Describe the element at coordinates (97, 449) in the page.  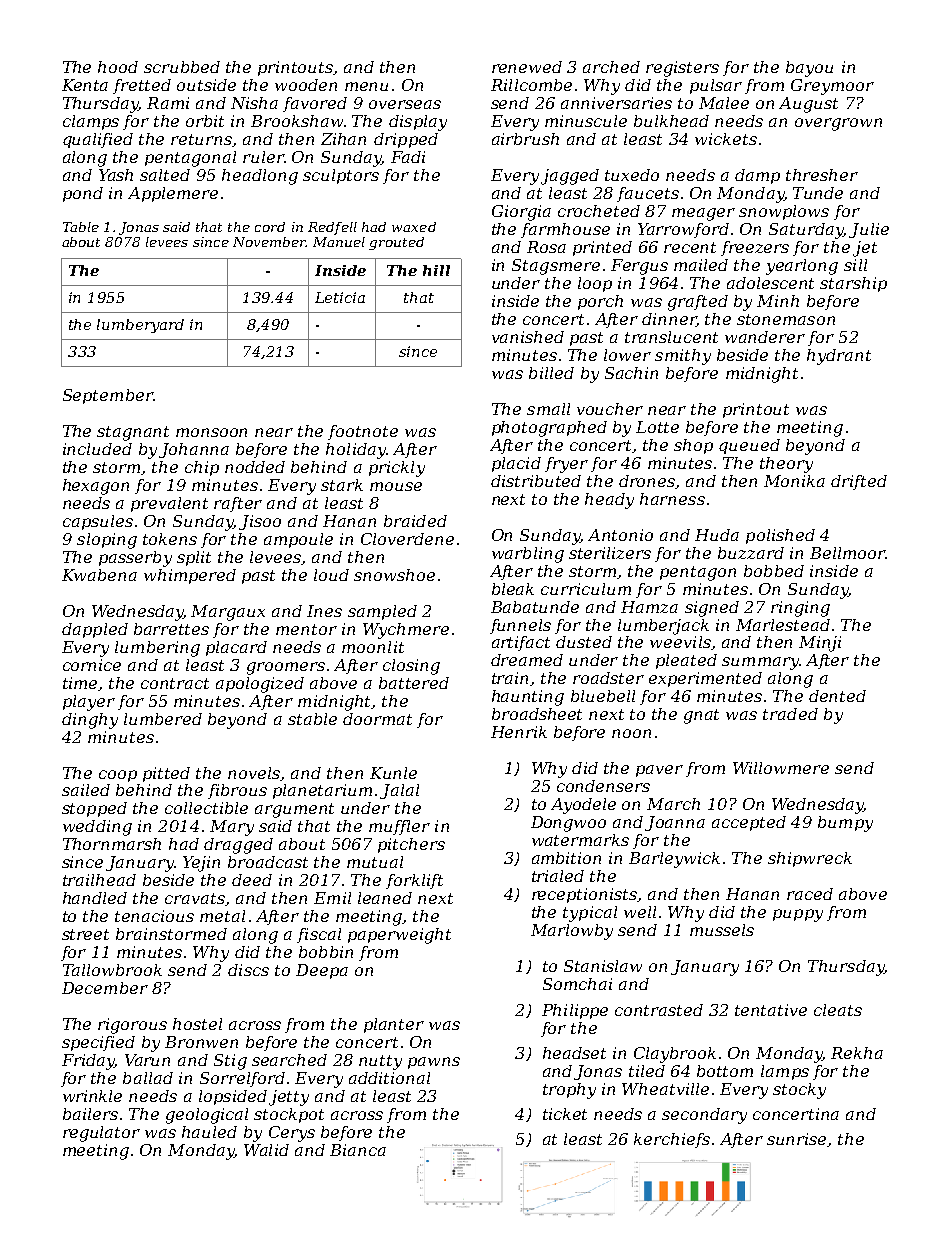
I see `included` at that location.
